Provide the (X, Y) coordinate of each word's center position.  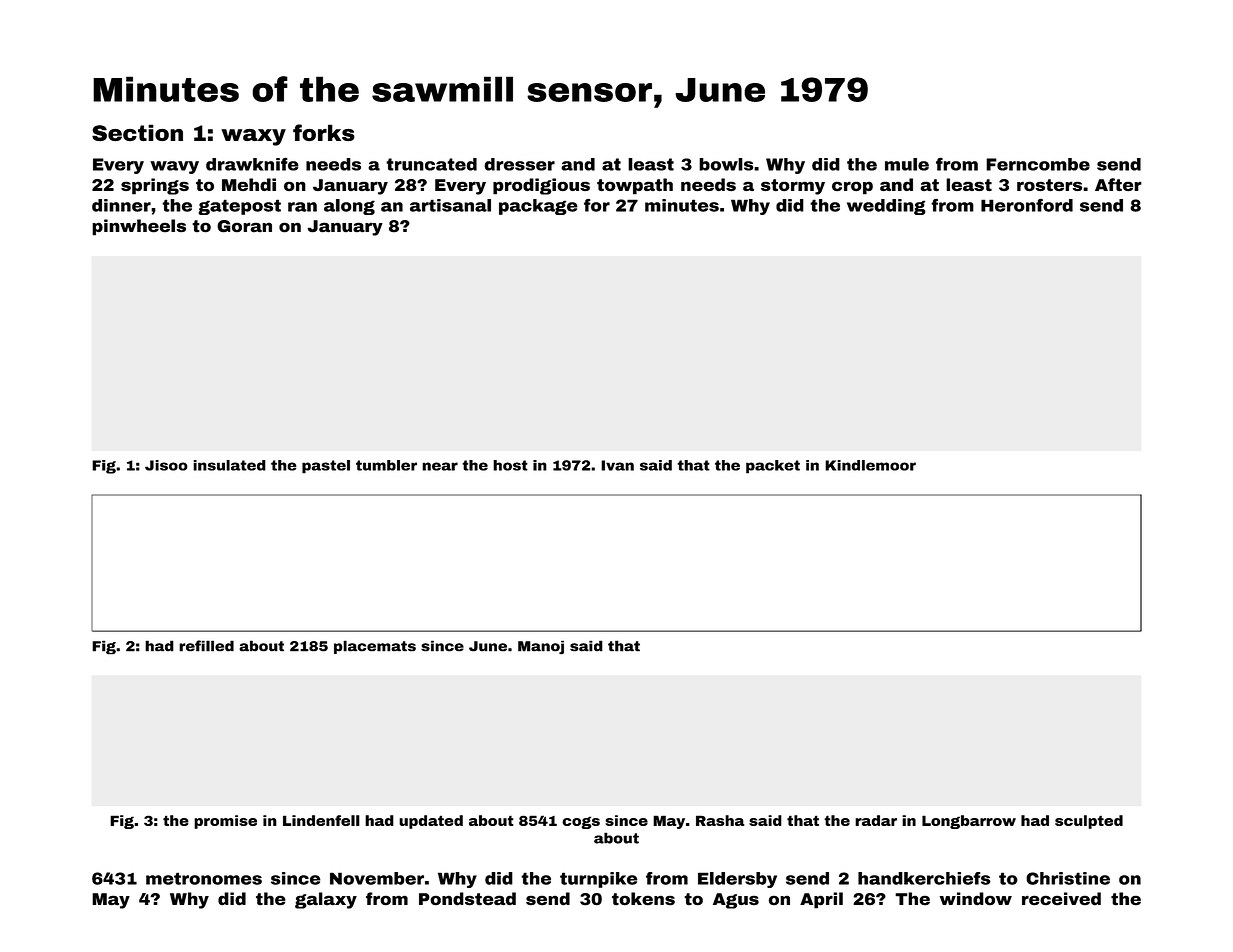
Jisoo (166, 465)
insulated (229, 465)
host (510, 465)
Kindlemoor (870, 465)
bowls (726, 164)
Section (137, 133)
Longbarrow (969, 822)
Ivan (617, 465)
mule (907, 164)
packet (773, 467)
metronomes (204, 878)
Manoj (541, 648)
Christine (1068, 878)
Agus (736, 901)
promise (225, 822)
